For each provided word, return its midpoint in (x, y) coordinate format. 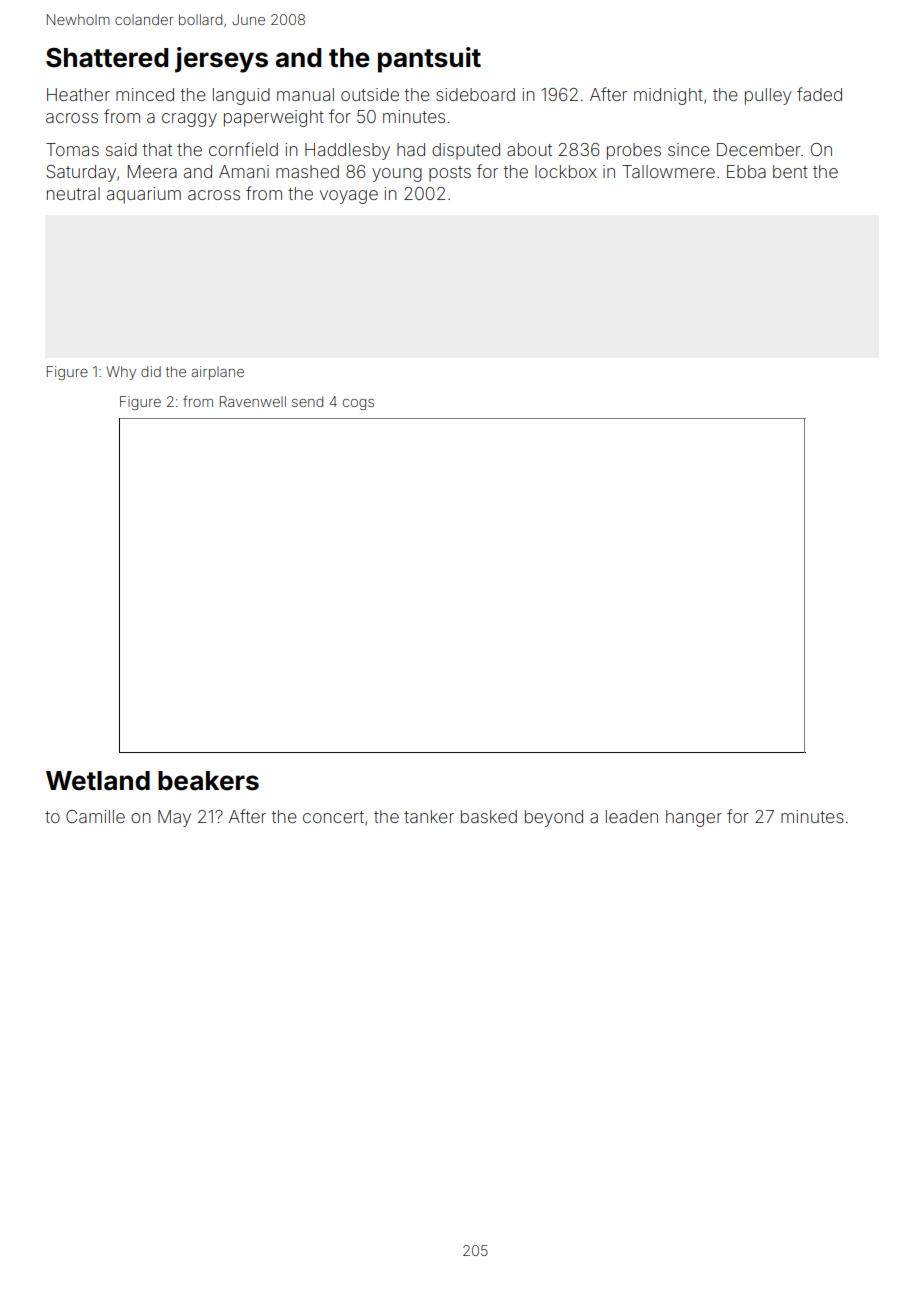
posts (450, 174)
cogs (358, 404)
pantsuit (429, 60)
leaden (632, 816)
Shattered (107, 58)
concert (333, 817)
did (151, 371)
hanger (694, 818)
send (307, 401)
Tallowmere (668, 171)
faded (819, 94)
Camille (95, 816)
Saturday (81, 173)
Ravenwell (253, 401)
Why (121, 373)
